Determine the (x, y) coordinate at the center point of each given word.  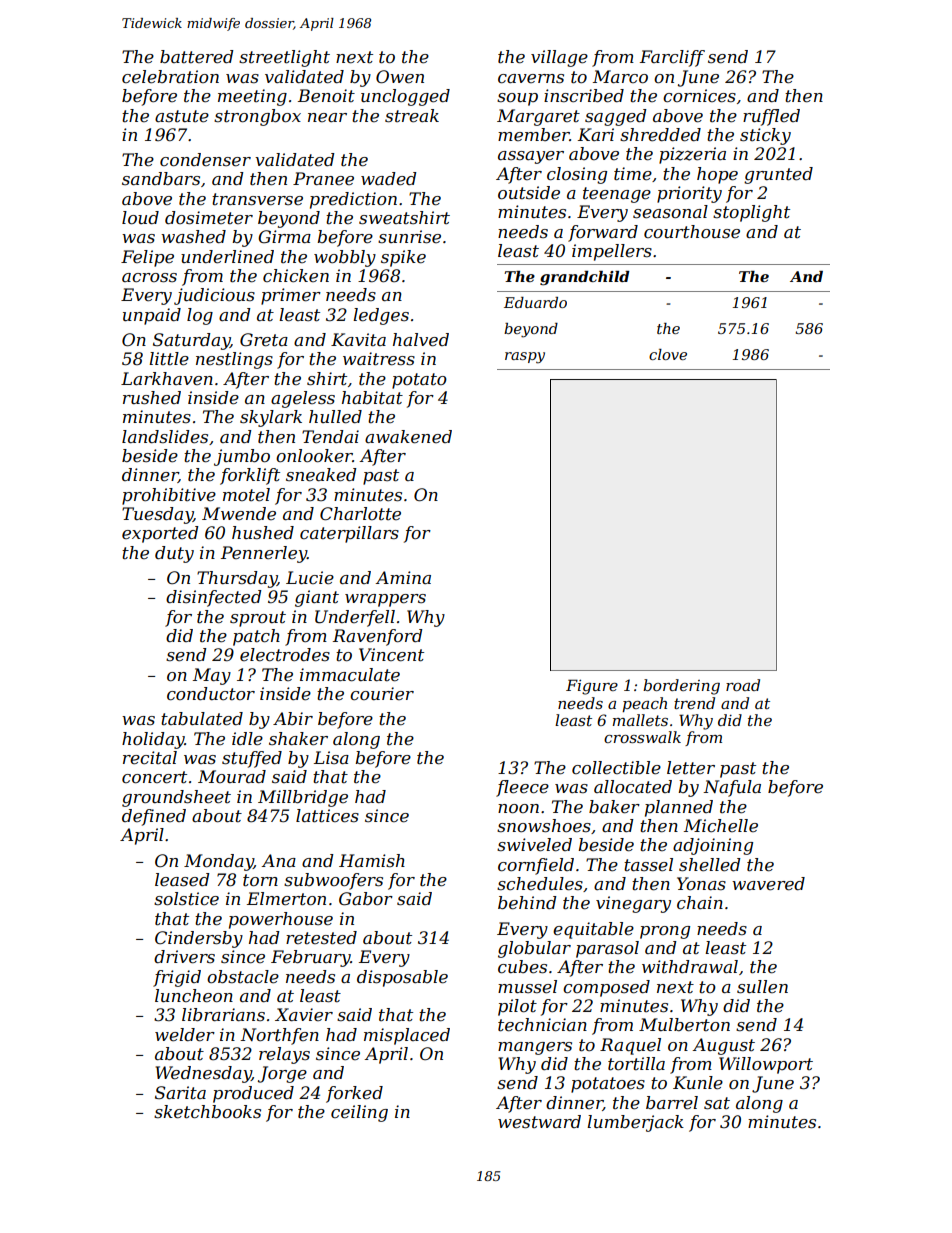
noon (518, 809)
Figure (592, 687)
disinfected (214, 598)
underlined (227, 257)
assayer (531, 157)
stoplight (751, 213)
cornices (699, 96)
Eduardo (535, 302)
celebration (170, 77)
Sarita (180, 1092)
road (743, 685)
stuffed (252, 759)
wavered (768, 884)
